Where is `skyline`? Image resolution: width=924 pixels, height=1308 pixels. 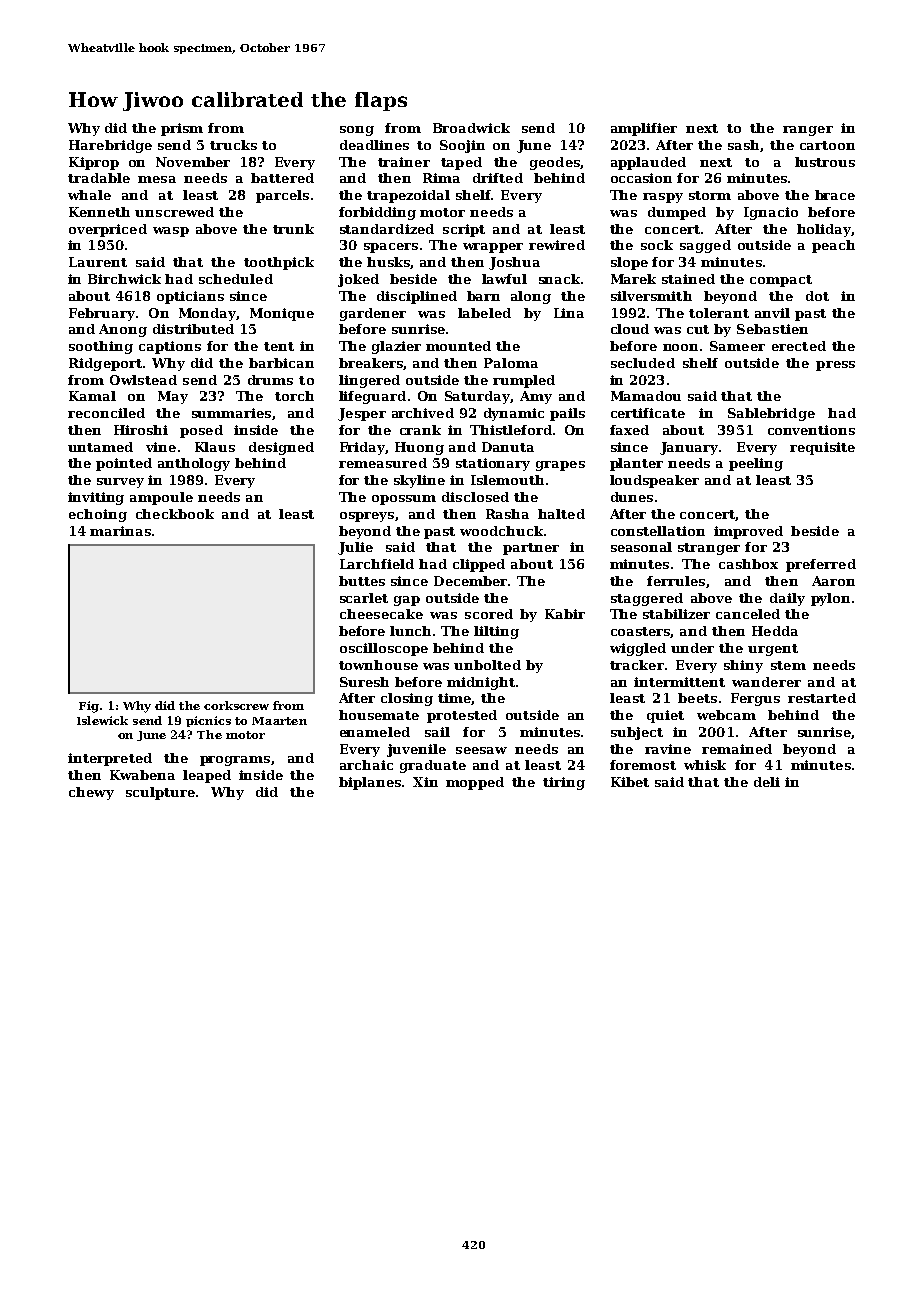 skyline is located at coordinates (419, 481).
